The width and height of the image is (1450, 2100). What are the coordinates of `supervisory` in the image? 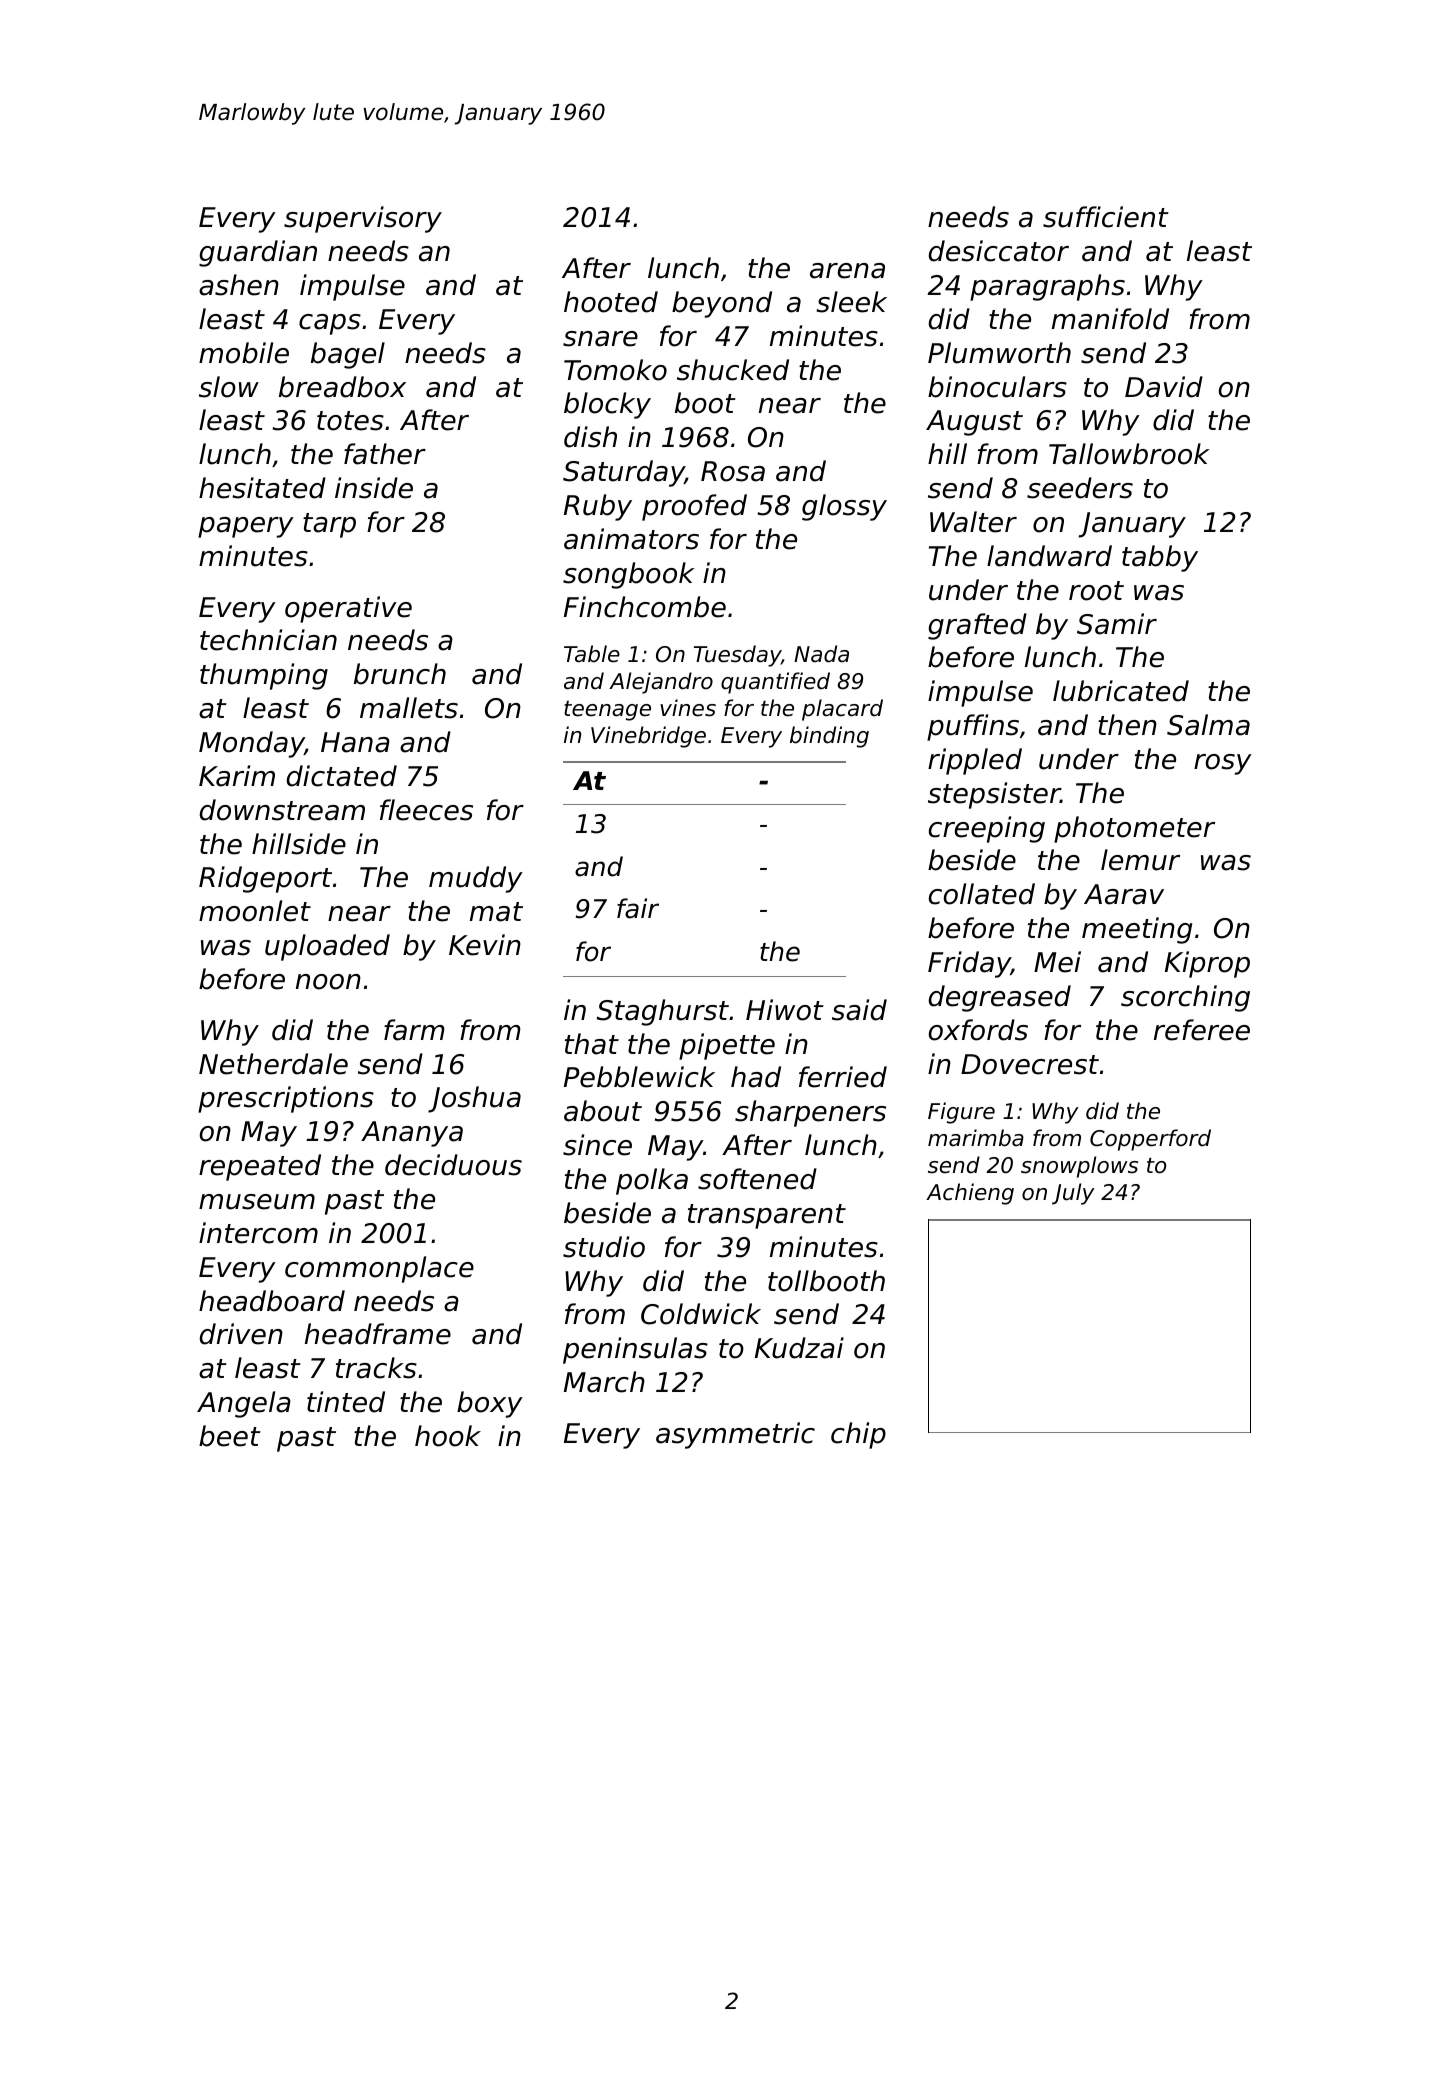 It's located at (363, 219).
